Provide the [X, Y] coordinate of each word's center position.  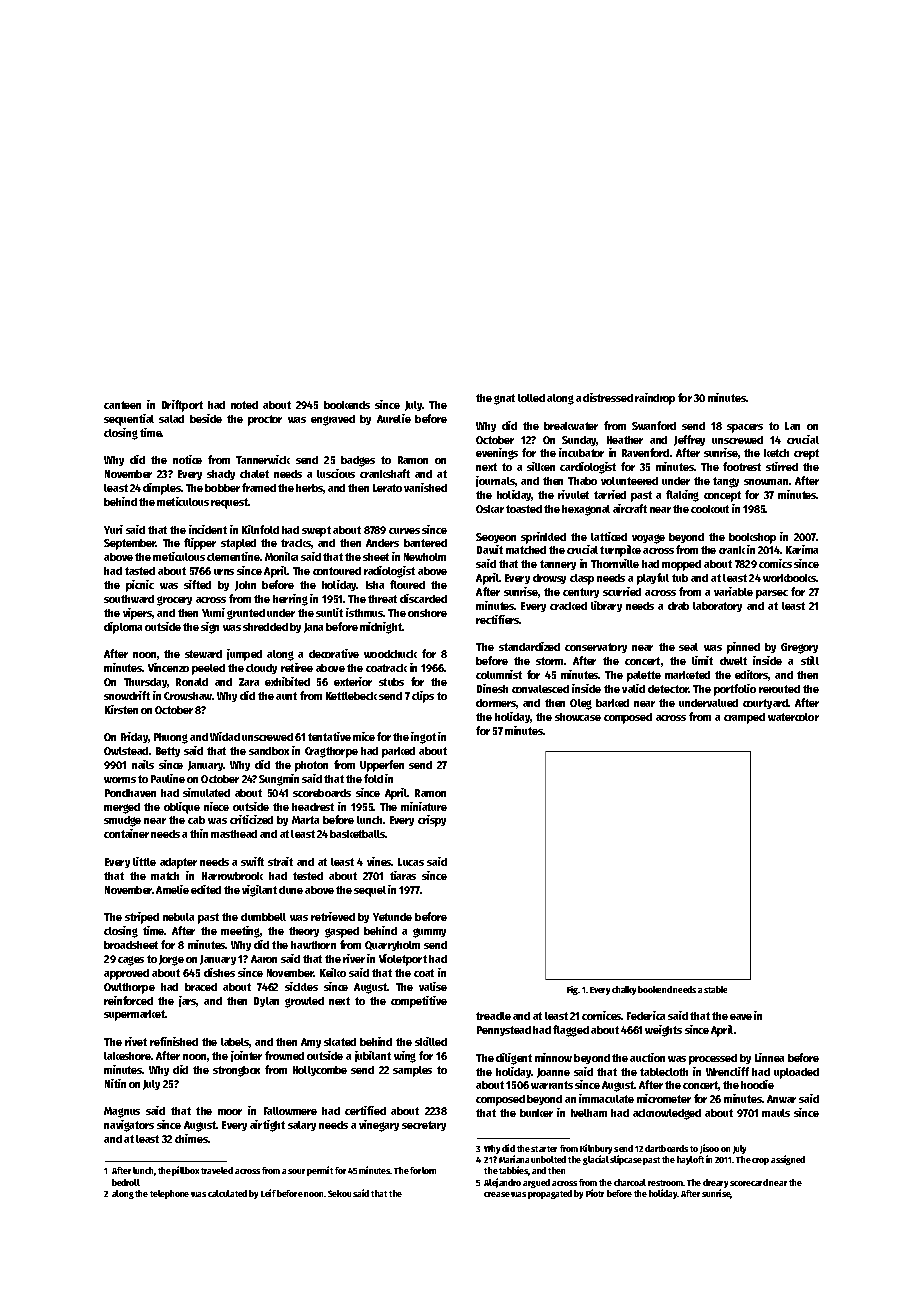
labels [235, 1043]
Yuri [113, 529]
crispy [432, 821]
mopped [681, 565]
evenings [497, 454]
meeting [241, 932]
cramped [744, 718]
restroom [666, 1183]
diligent [514, 1059]
